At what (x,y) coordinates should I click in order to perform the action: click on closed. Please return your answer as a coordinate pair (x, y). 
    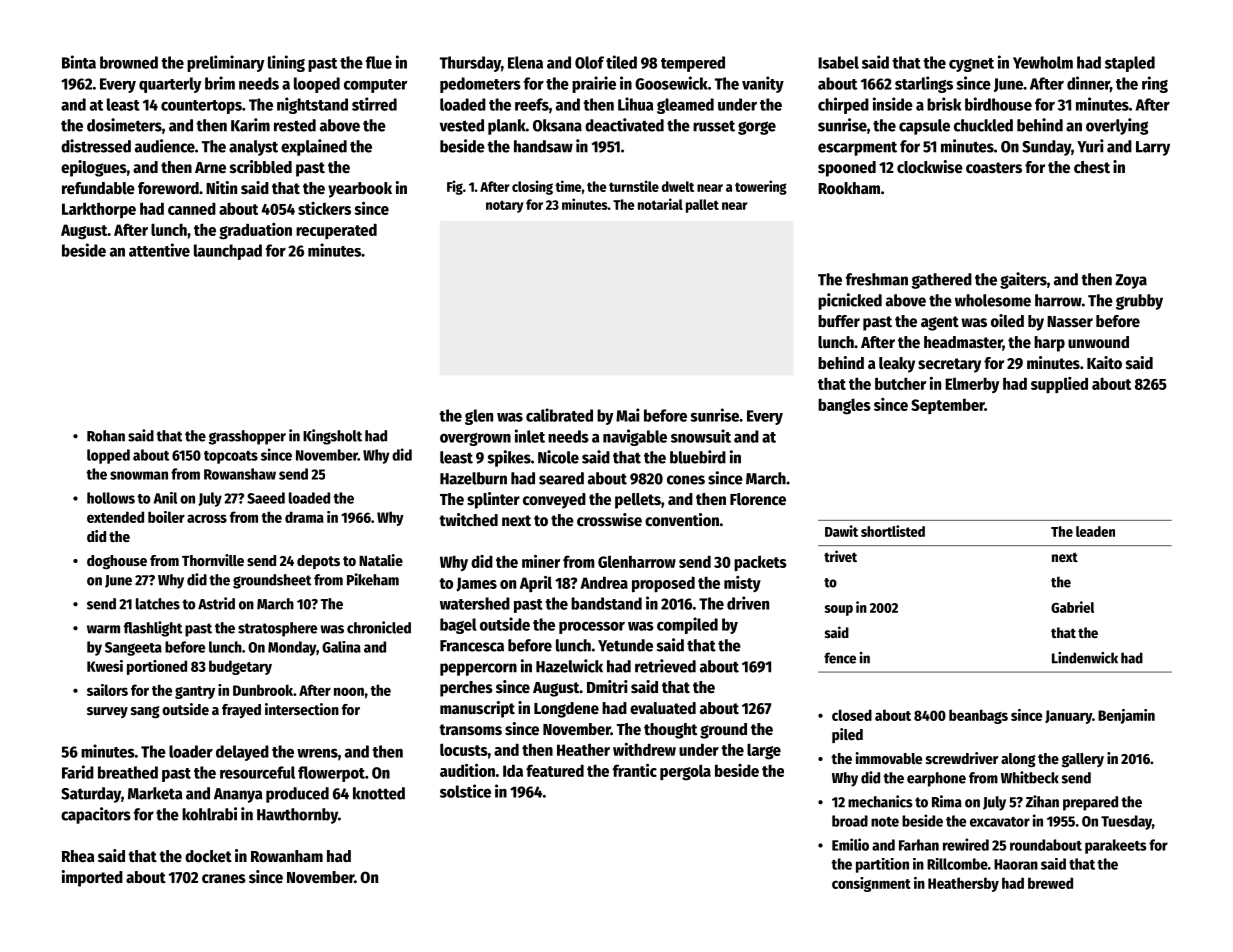
    Looking at the image, I should click on (852, 715).
